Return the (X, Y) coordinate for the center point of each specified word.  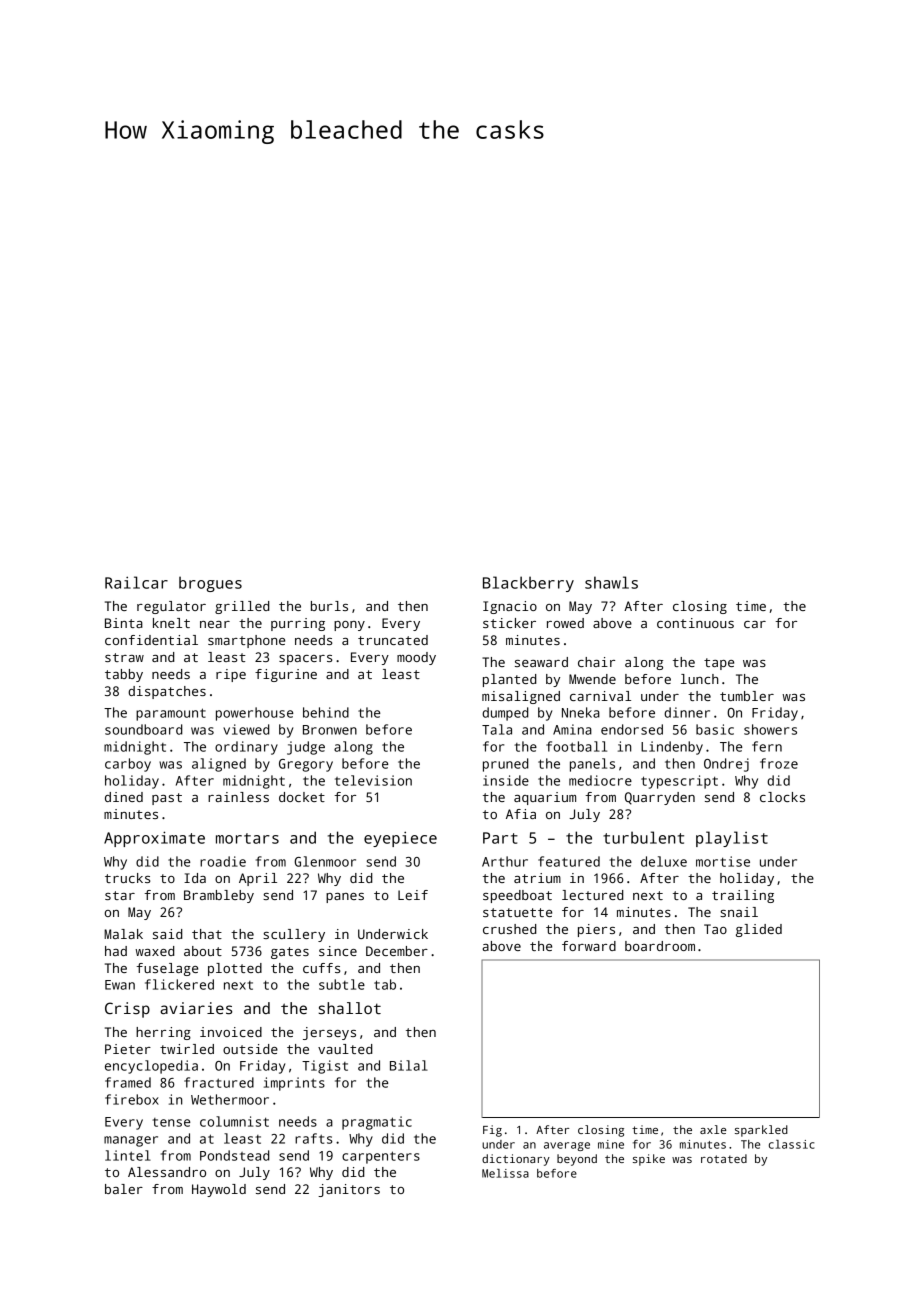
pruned (505, 765)
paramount (171, 714)
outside (250, 1049)
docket (302, 797)
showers (770, 729)
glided (759, 930)
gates (290, 953)
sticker (509, 623)
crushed (509, 929)
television (373, 780)
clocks (782, 797)
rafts (314, 1138)
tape (719, 664)
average (567, 1146)
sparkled (761, 1131)
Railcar (136, 582)
